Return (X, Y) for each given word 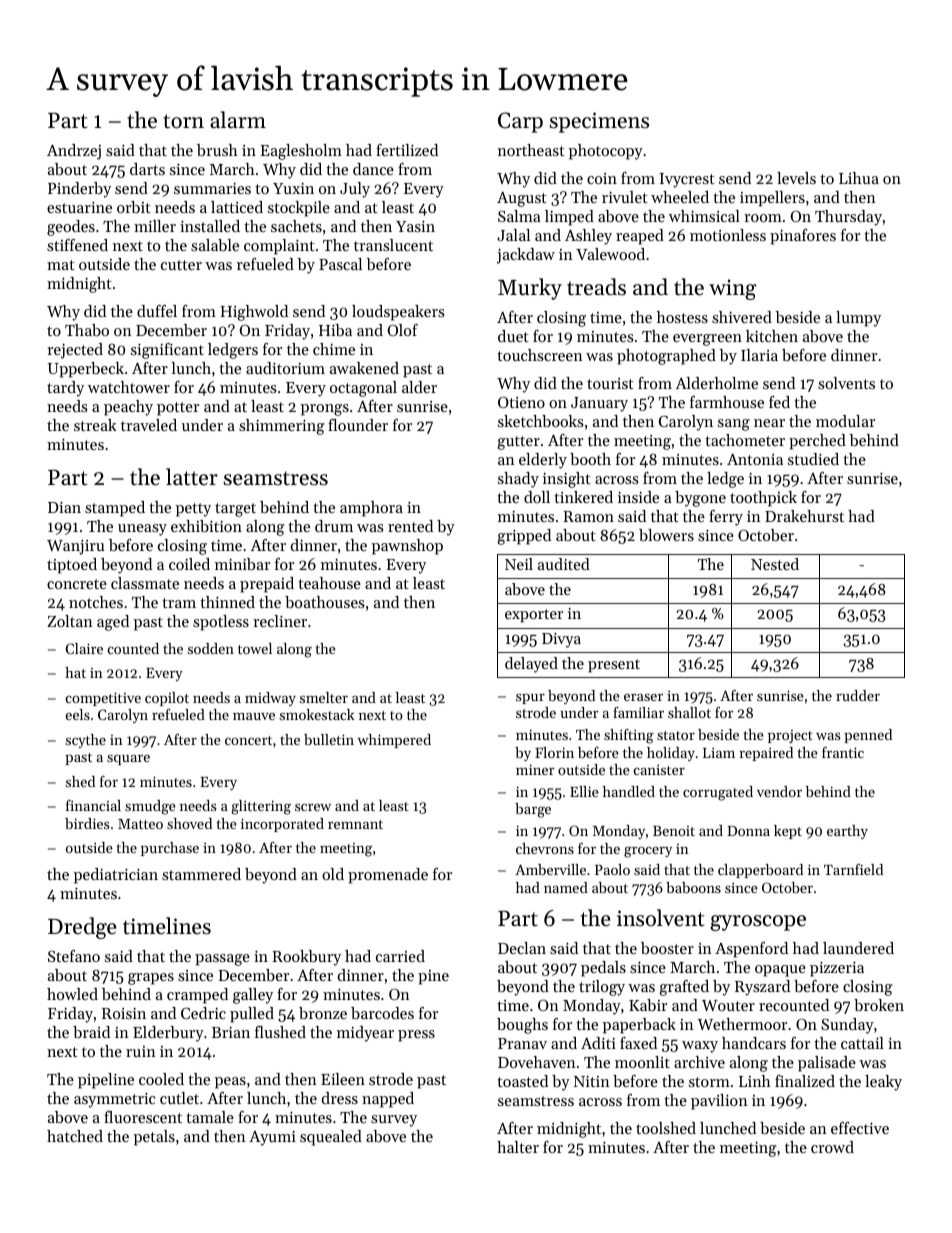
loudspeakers (398, 313)
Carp (520, 122)
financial (93, 805)
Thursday (848, 218)
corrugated (718, 793)
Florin (554, 752)
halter (518, 1147)
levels (796, 178)
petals (154, 1138)
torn (183, 121)
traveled (149, 425)
